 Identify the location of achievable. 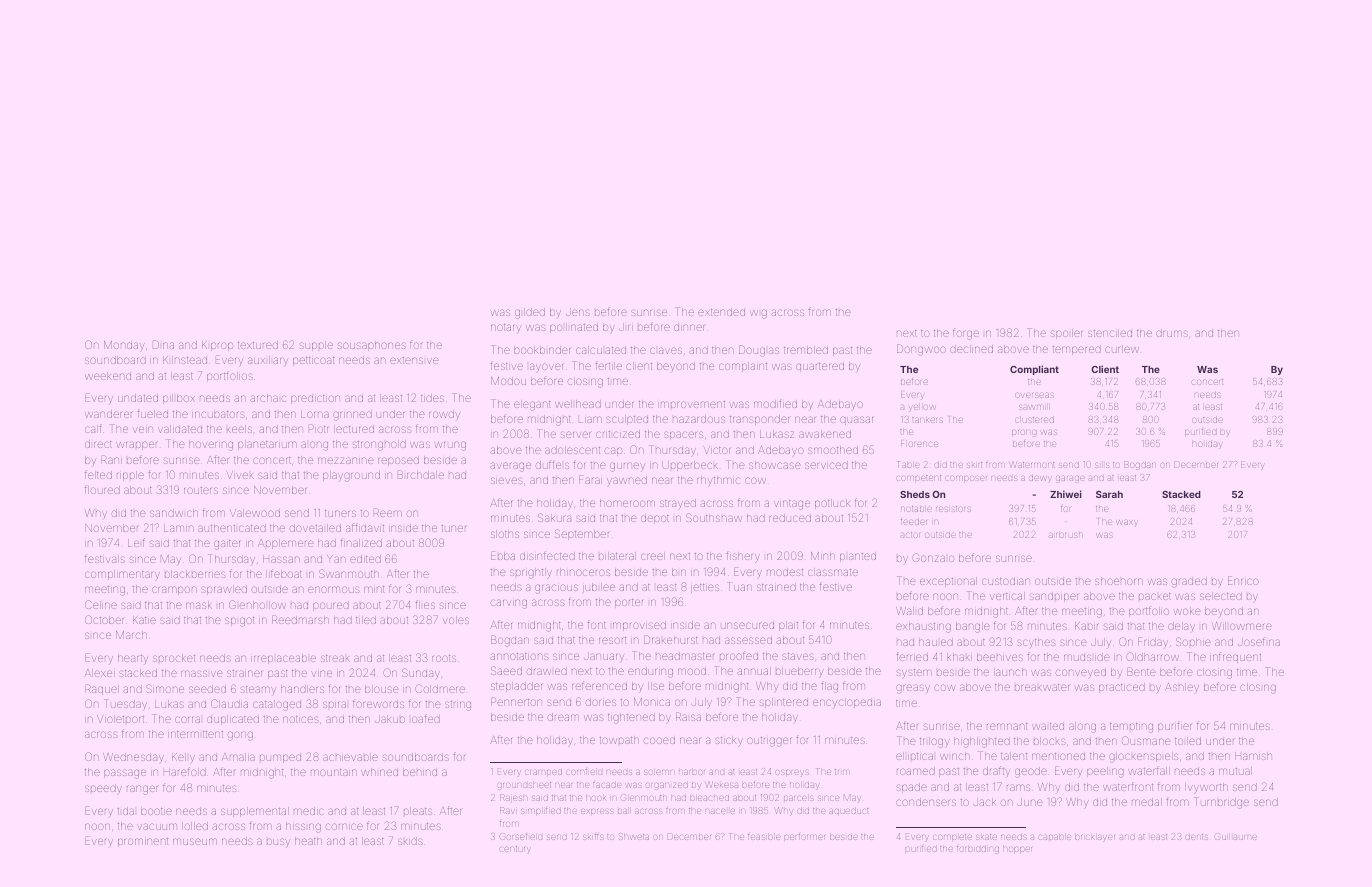
(350, 757).
